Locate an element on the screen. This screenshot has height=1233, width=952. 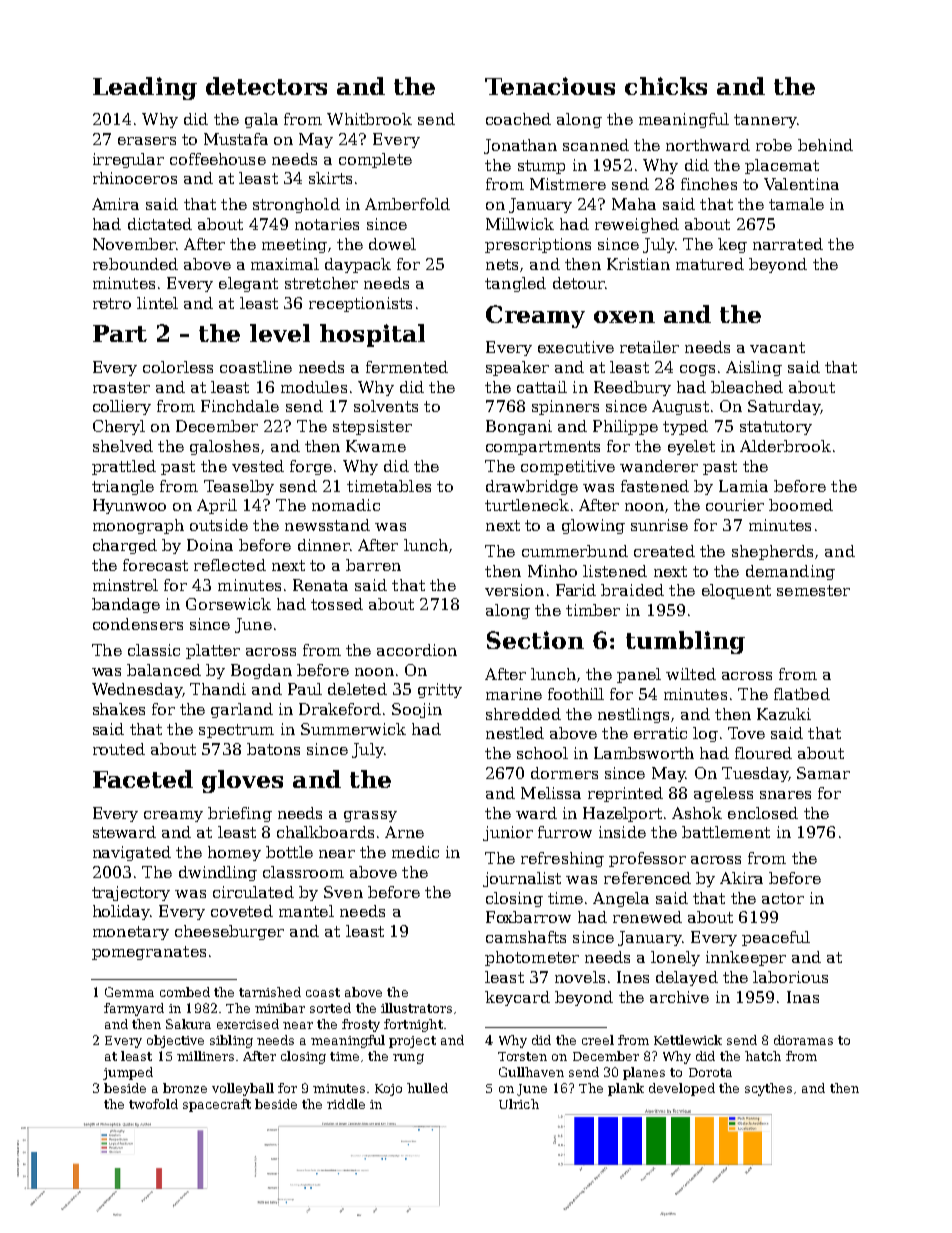
Tenacious is located at coordinates (550, 86).
